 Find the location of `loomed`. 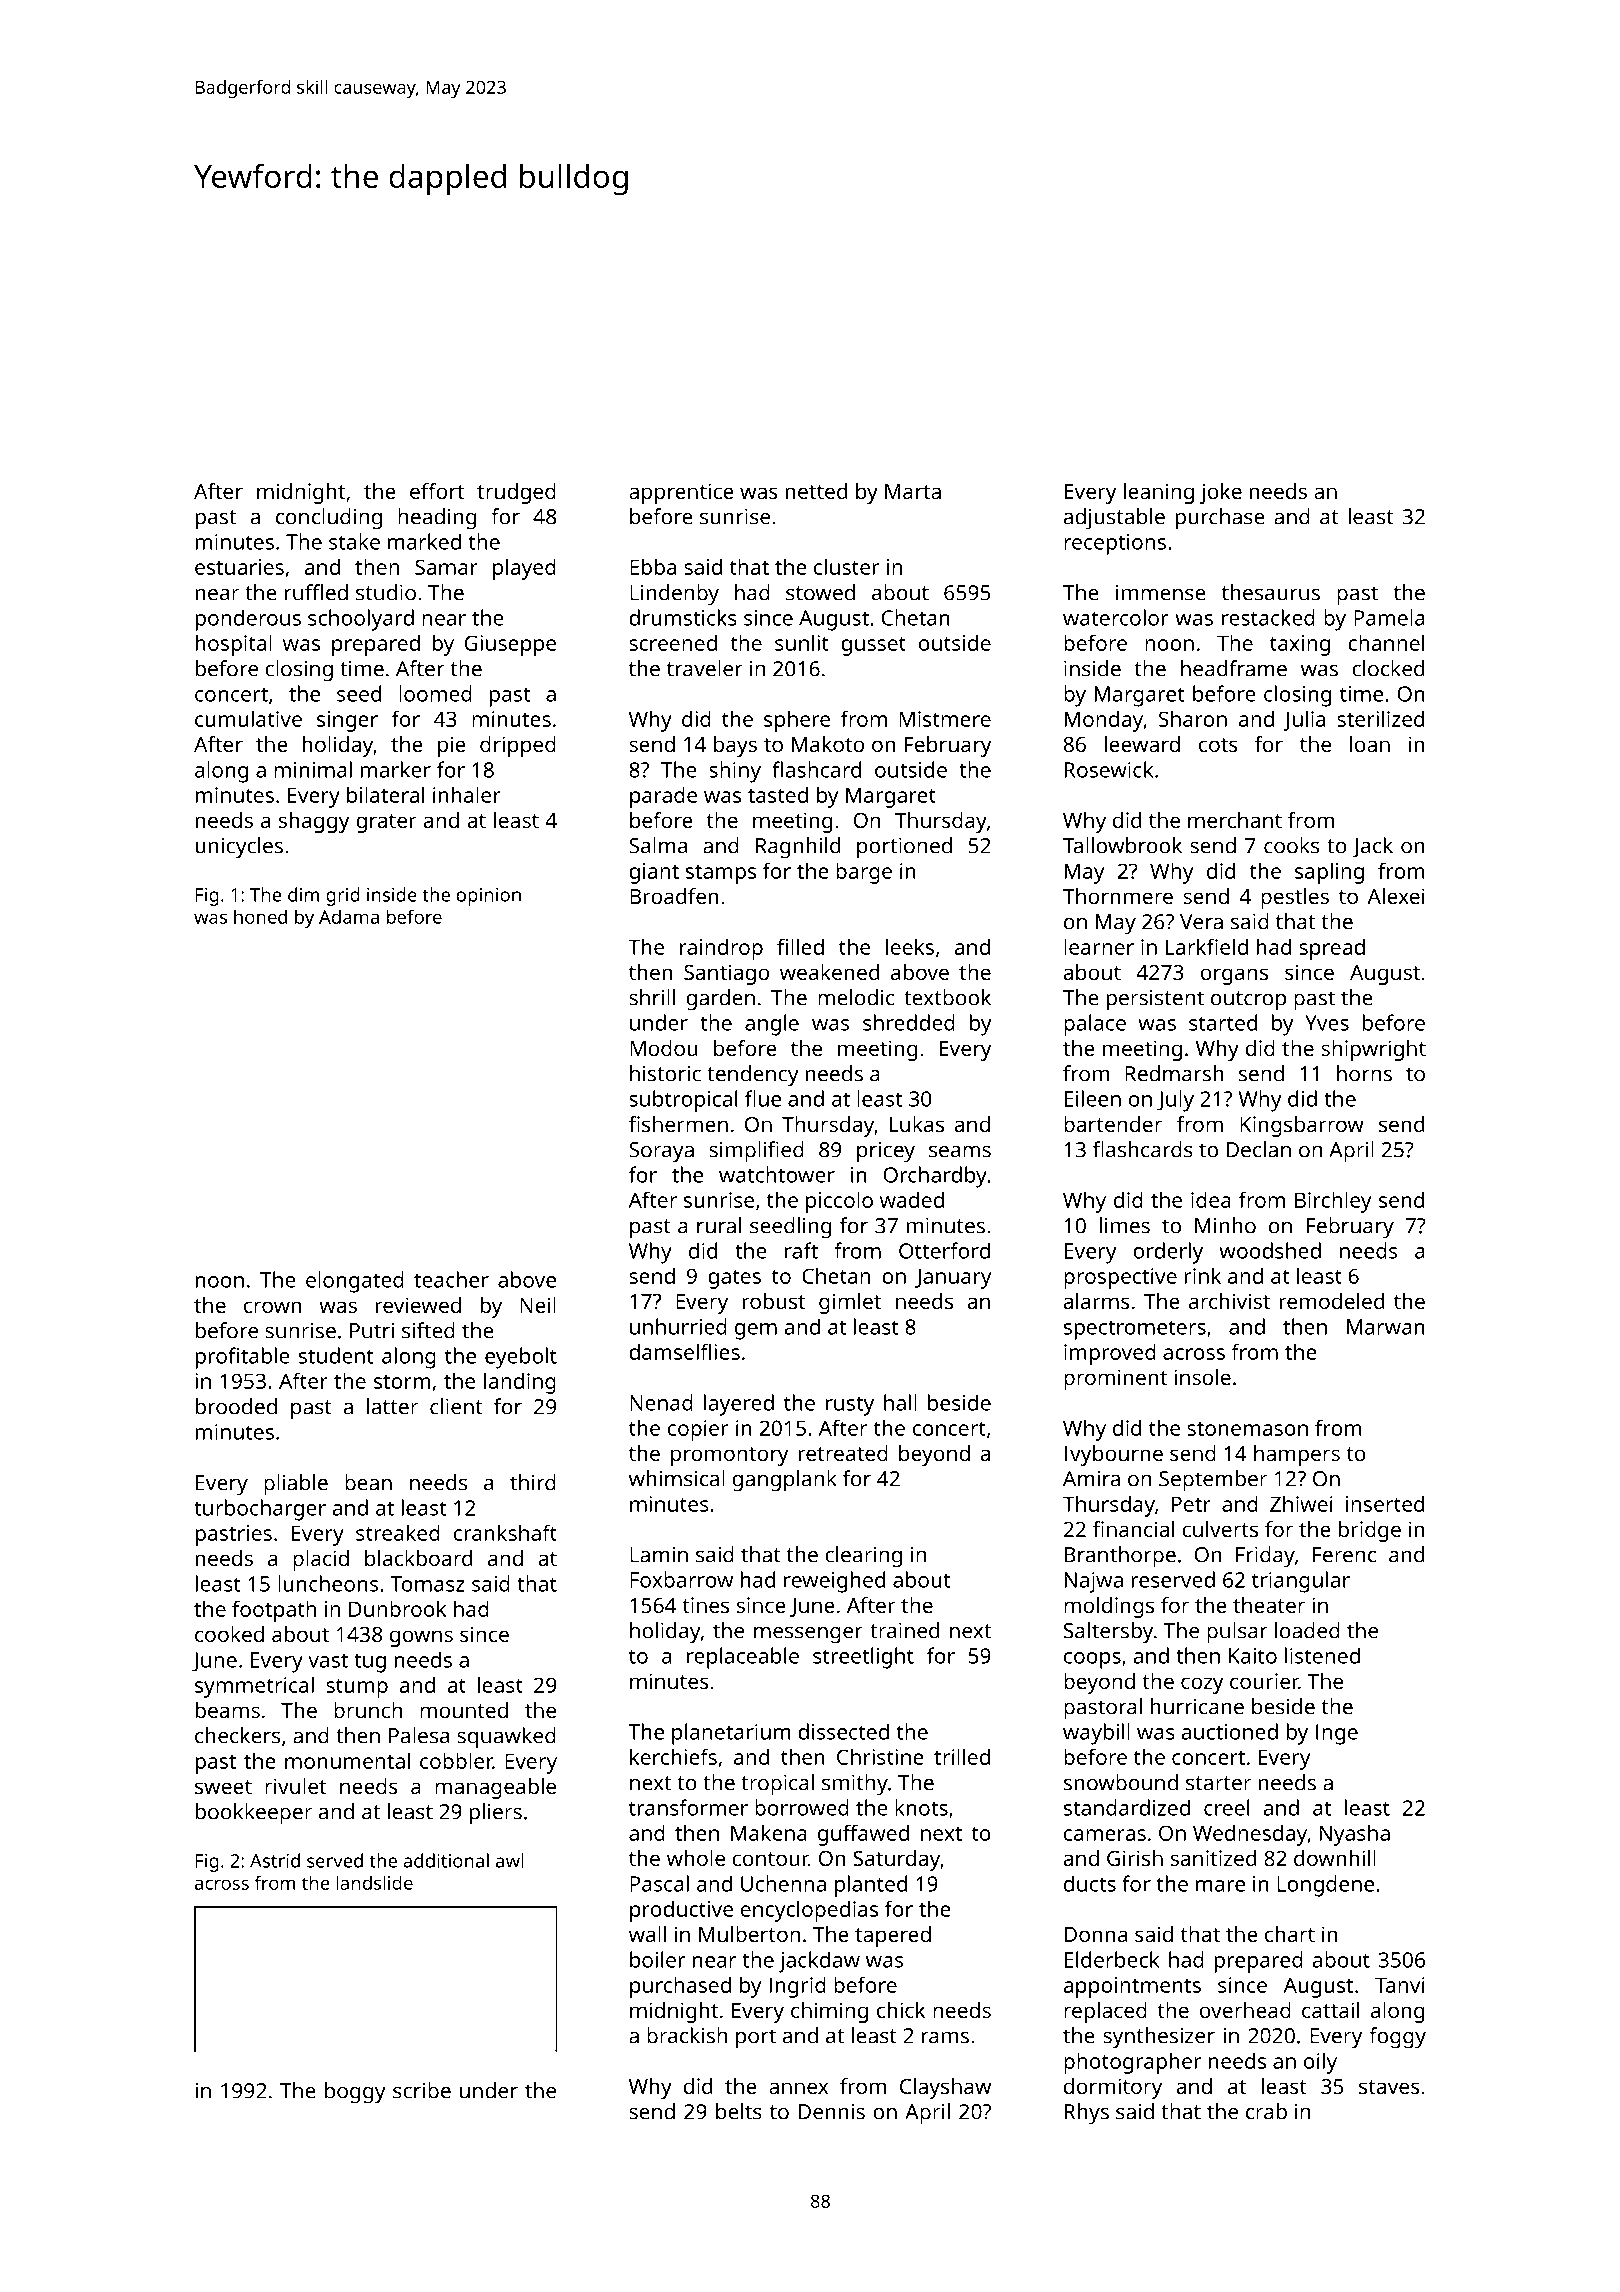

loomed is located at coordinates (435, 693).
